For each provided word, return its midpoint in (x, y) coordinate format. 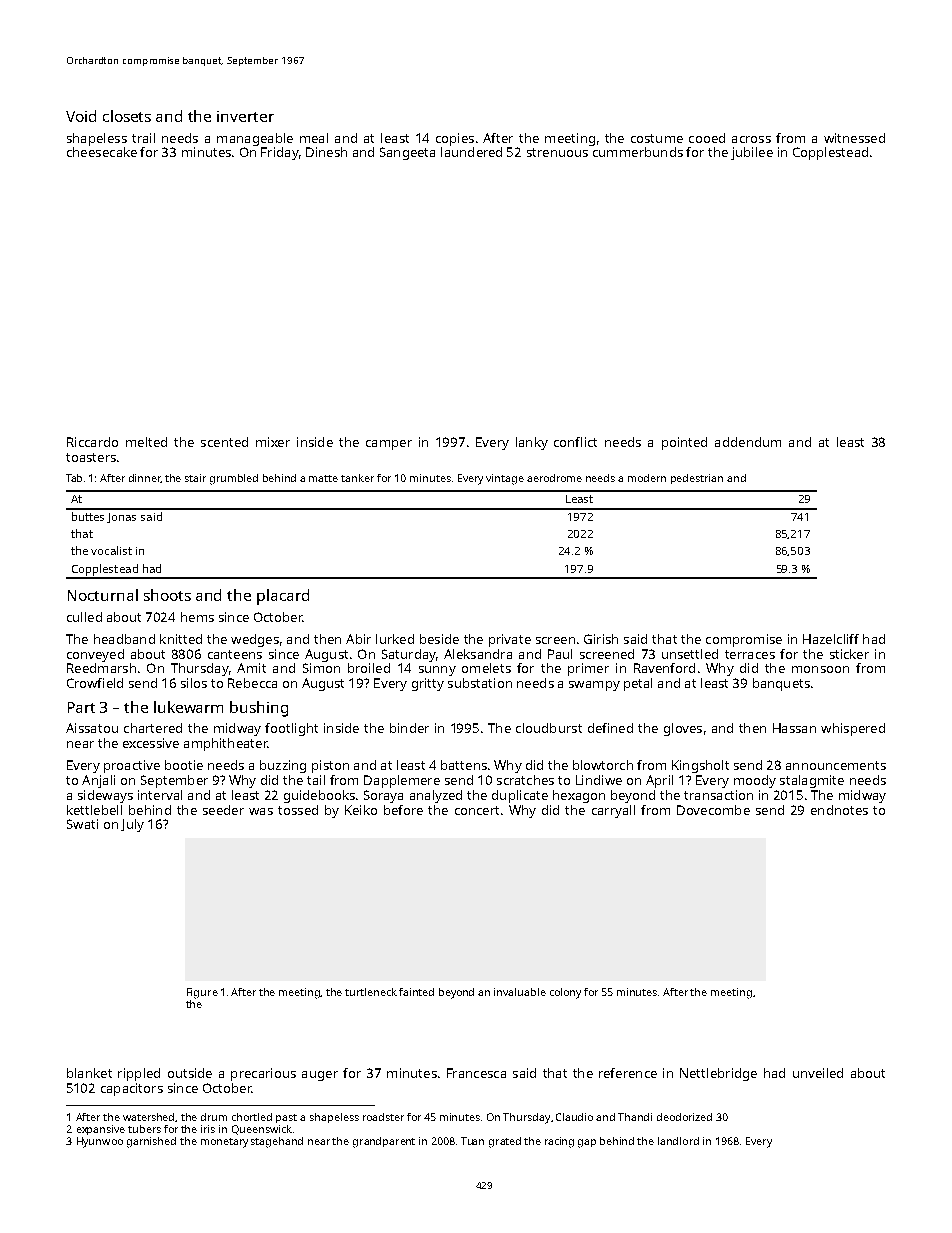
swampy (594, 686)
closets (127, 116)
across (751, 139)
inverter (245, 116)
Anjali (98, 781)
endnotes (839, 810)
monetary (224, 1143)
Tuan (472, 1141)
